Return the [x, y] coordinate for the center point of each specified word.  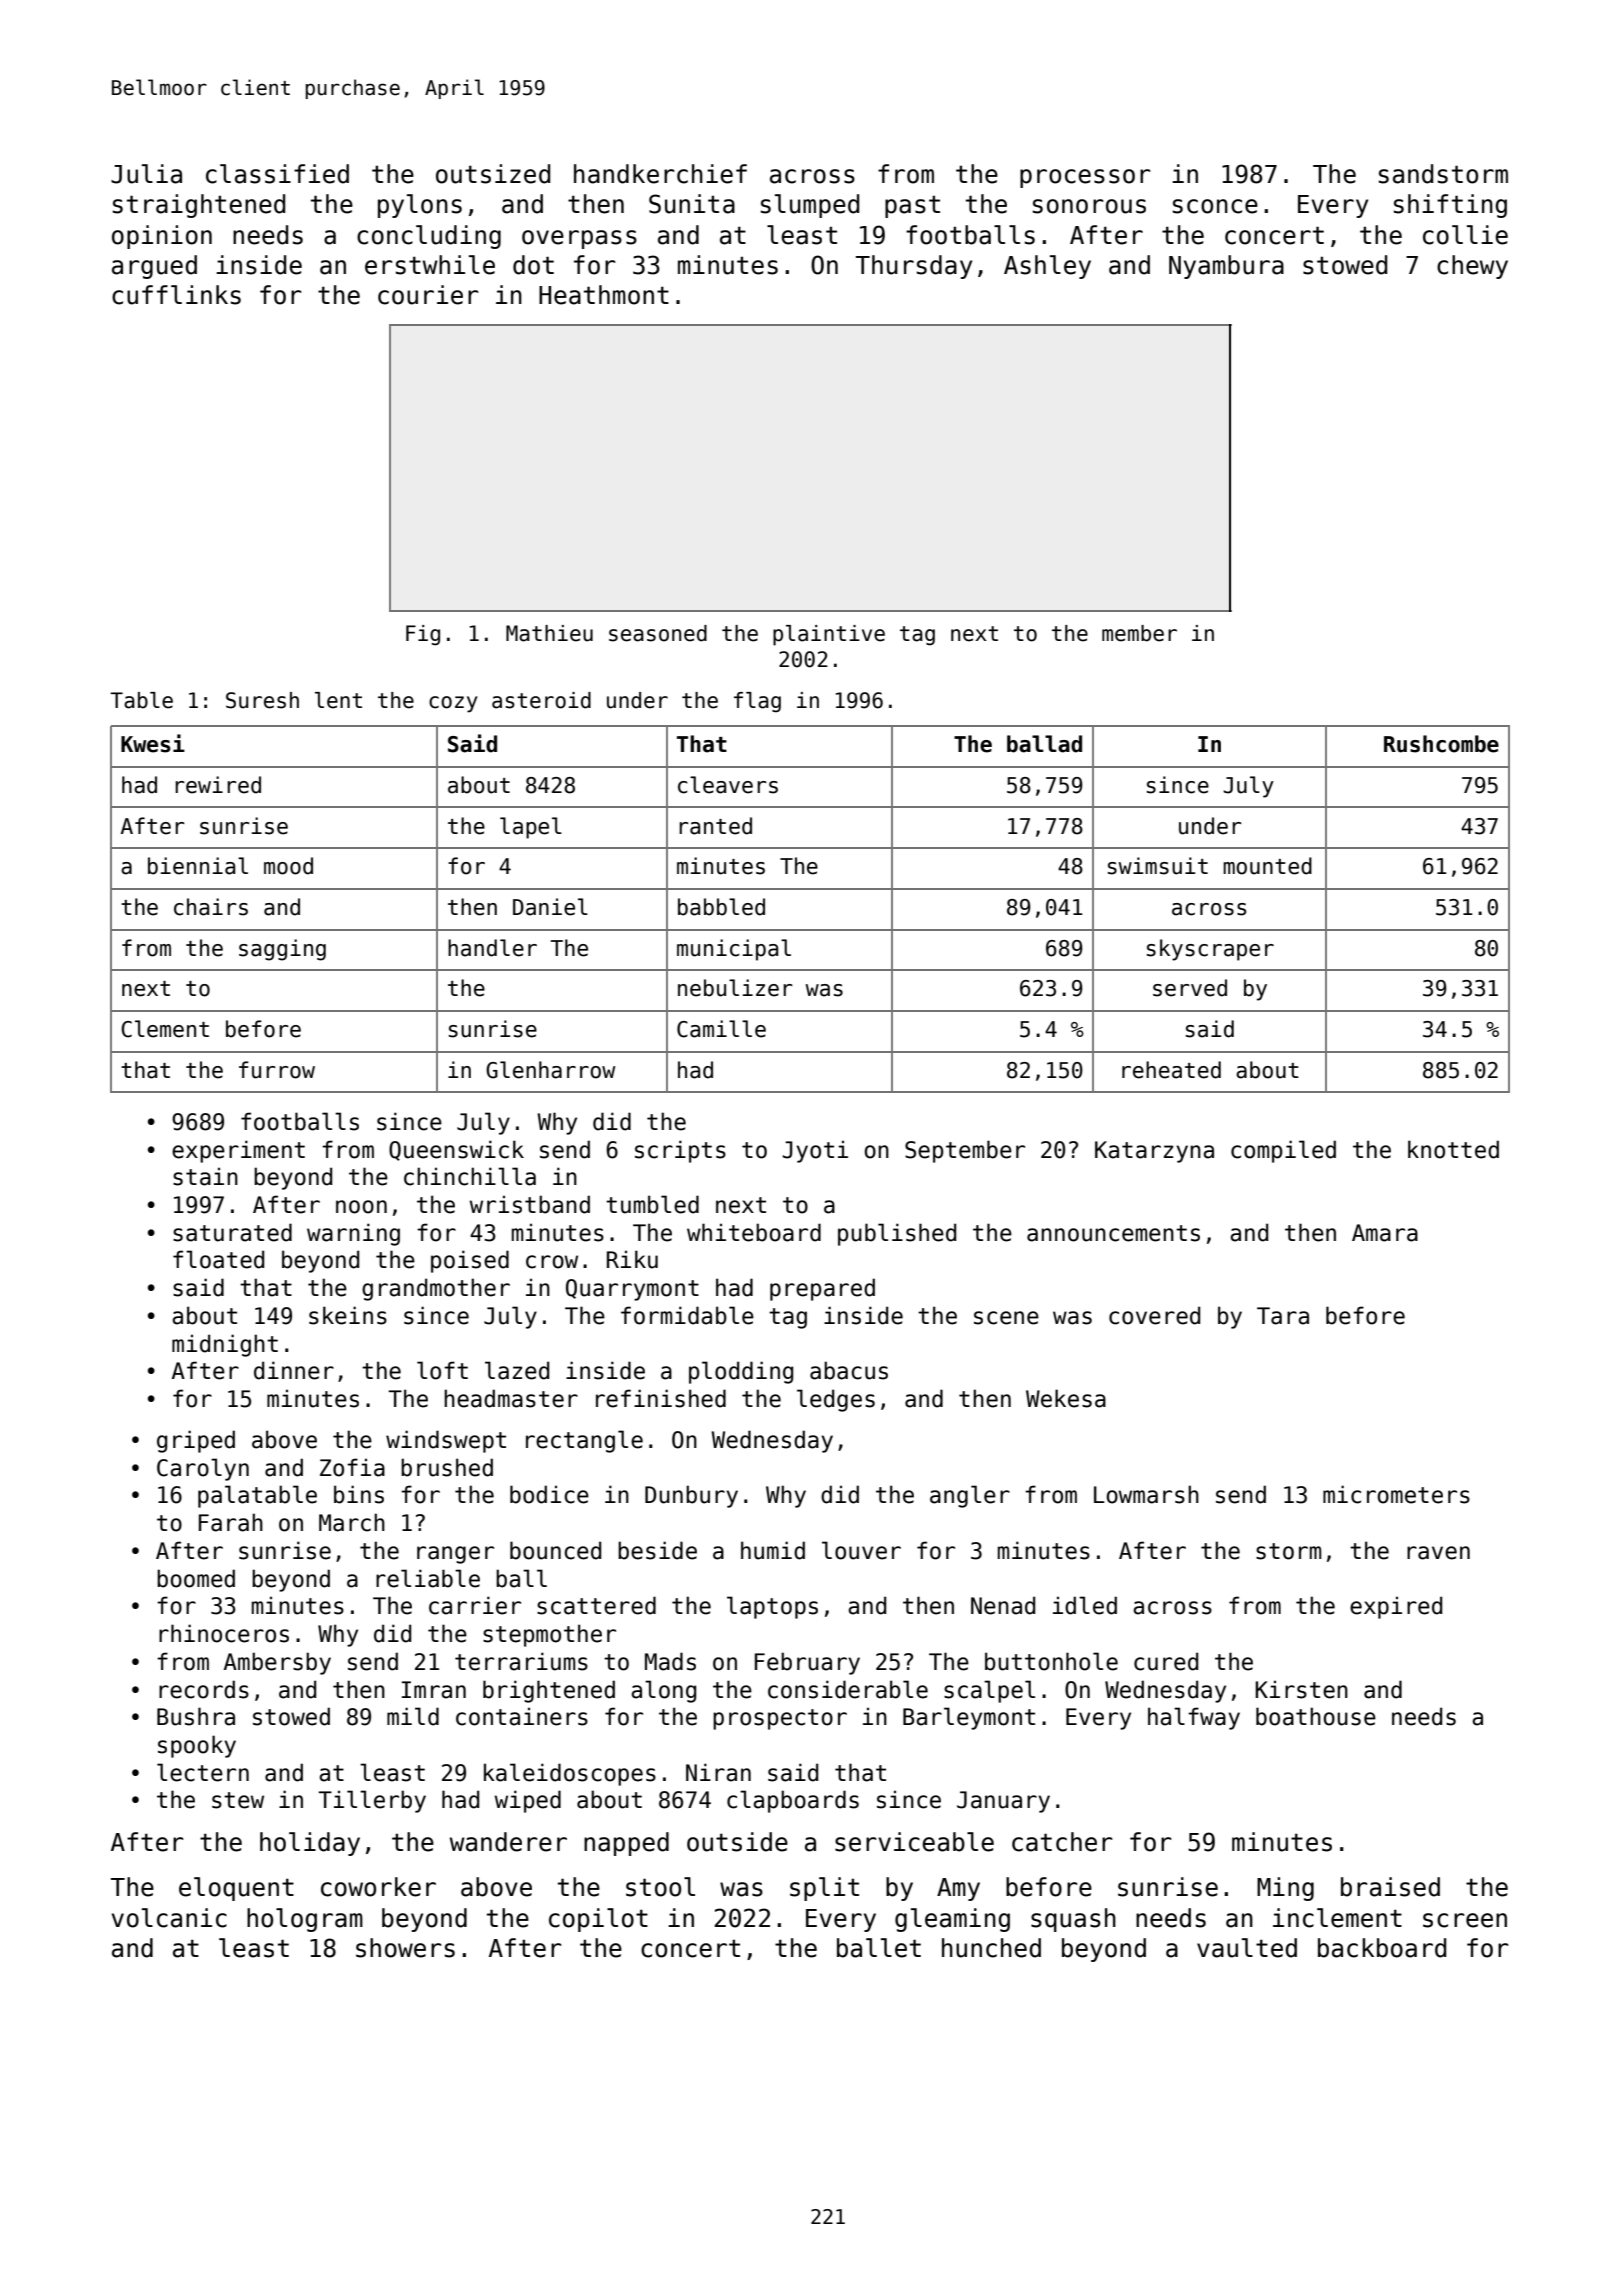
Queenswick [456, 1150]
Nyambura [1226, 267]
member [1139, 633]
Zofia [352, 1467]
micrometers [1396, 1494]
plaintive [829, 635]
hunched [991, 1948]
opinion [162, 237]
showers [405, 1948]
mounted [1267, 866]
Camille [721, 1029]
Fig [423, 635]
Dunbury [691, 1496]
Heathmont [604, 295]
